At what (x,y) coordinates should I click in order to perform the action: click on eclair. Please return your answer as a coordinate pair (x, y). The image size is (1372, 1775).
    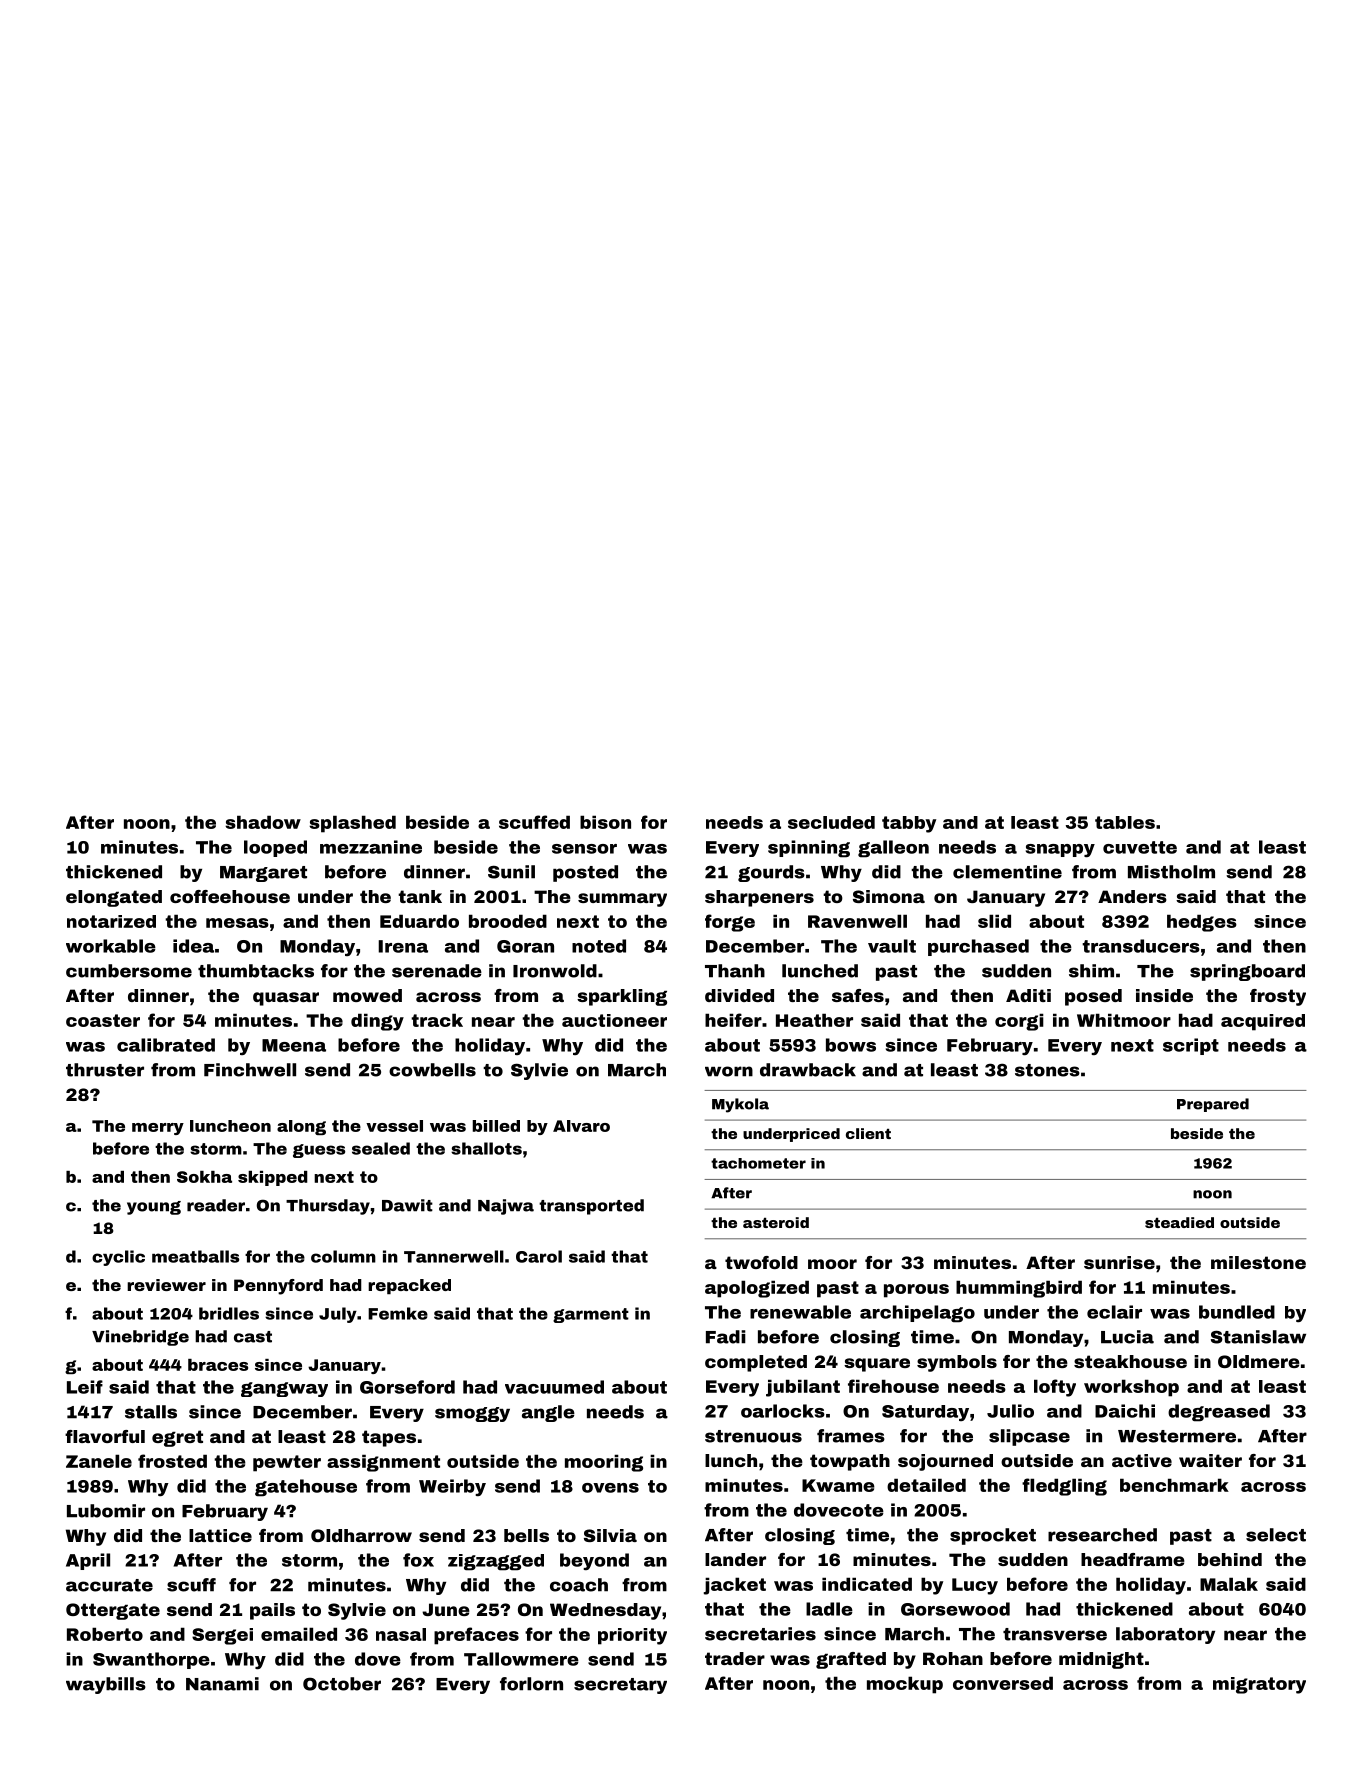
    Looking at the image, I should click on (1114, 1312).
